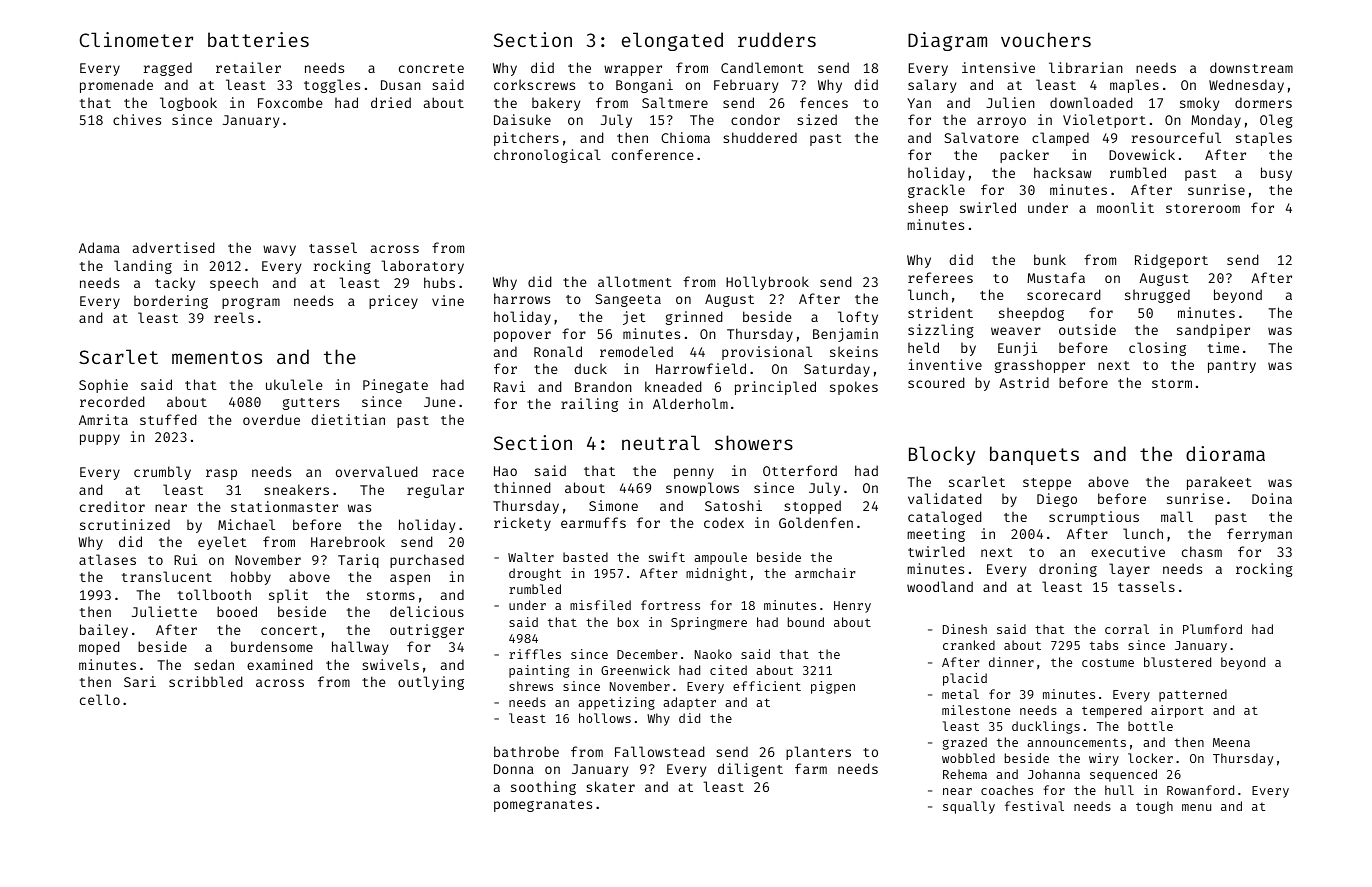 The width and height of the screenshot is (1372, 887). What do you see at coordinates (672, 41) in the screenshot?
I see `elongated` at bounding box center [672, 41].
